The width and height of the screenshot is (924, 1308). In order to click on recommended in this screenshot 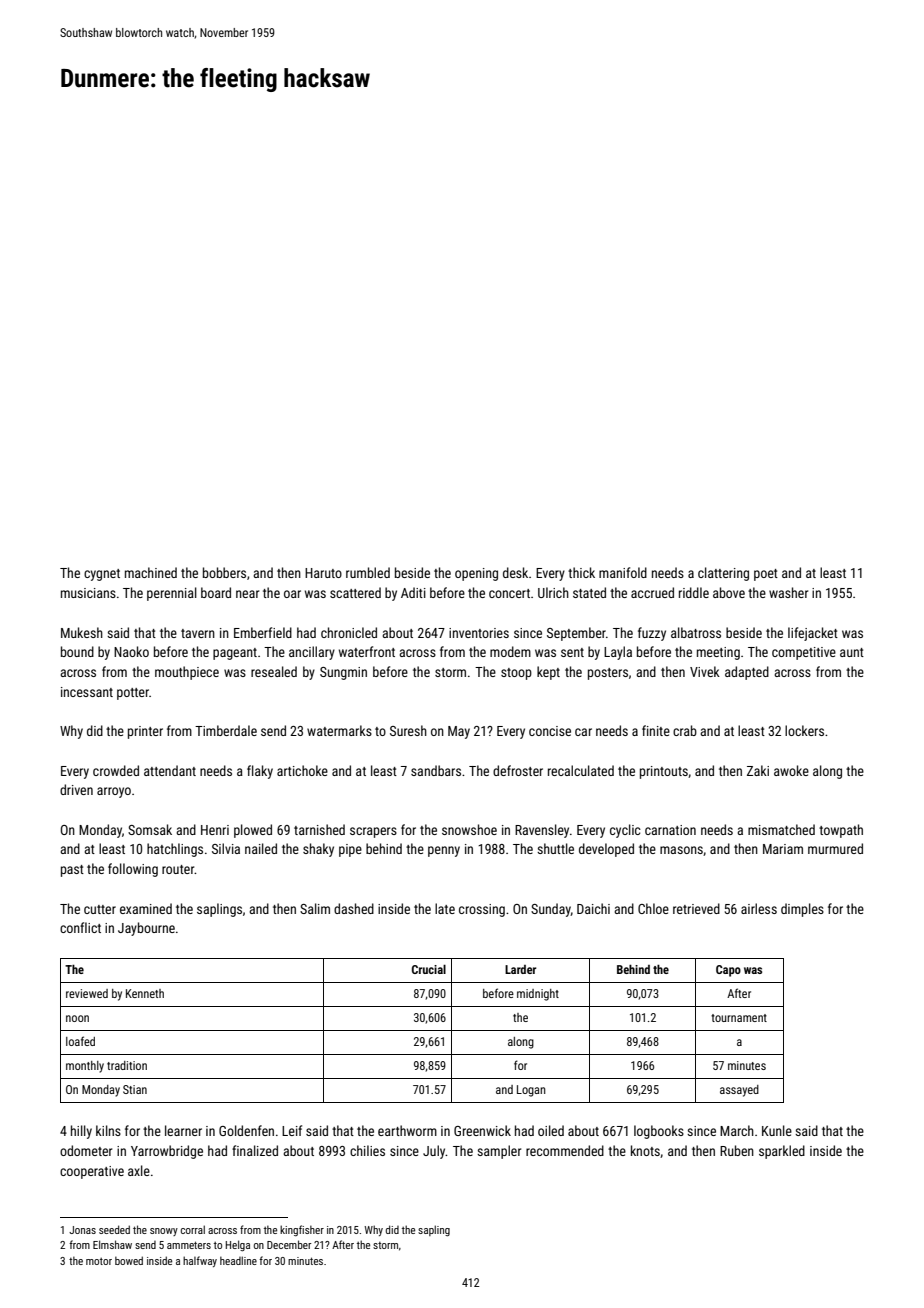, I will do `click(565, 1150)`.
